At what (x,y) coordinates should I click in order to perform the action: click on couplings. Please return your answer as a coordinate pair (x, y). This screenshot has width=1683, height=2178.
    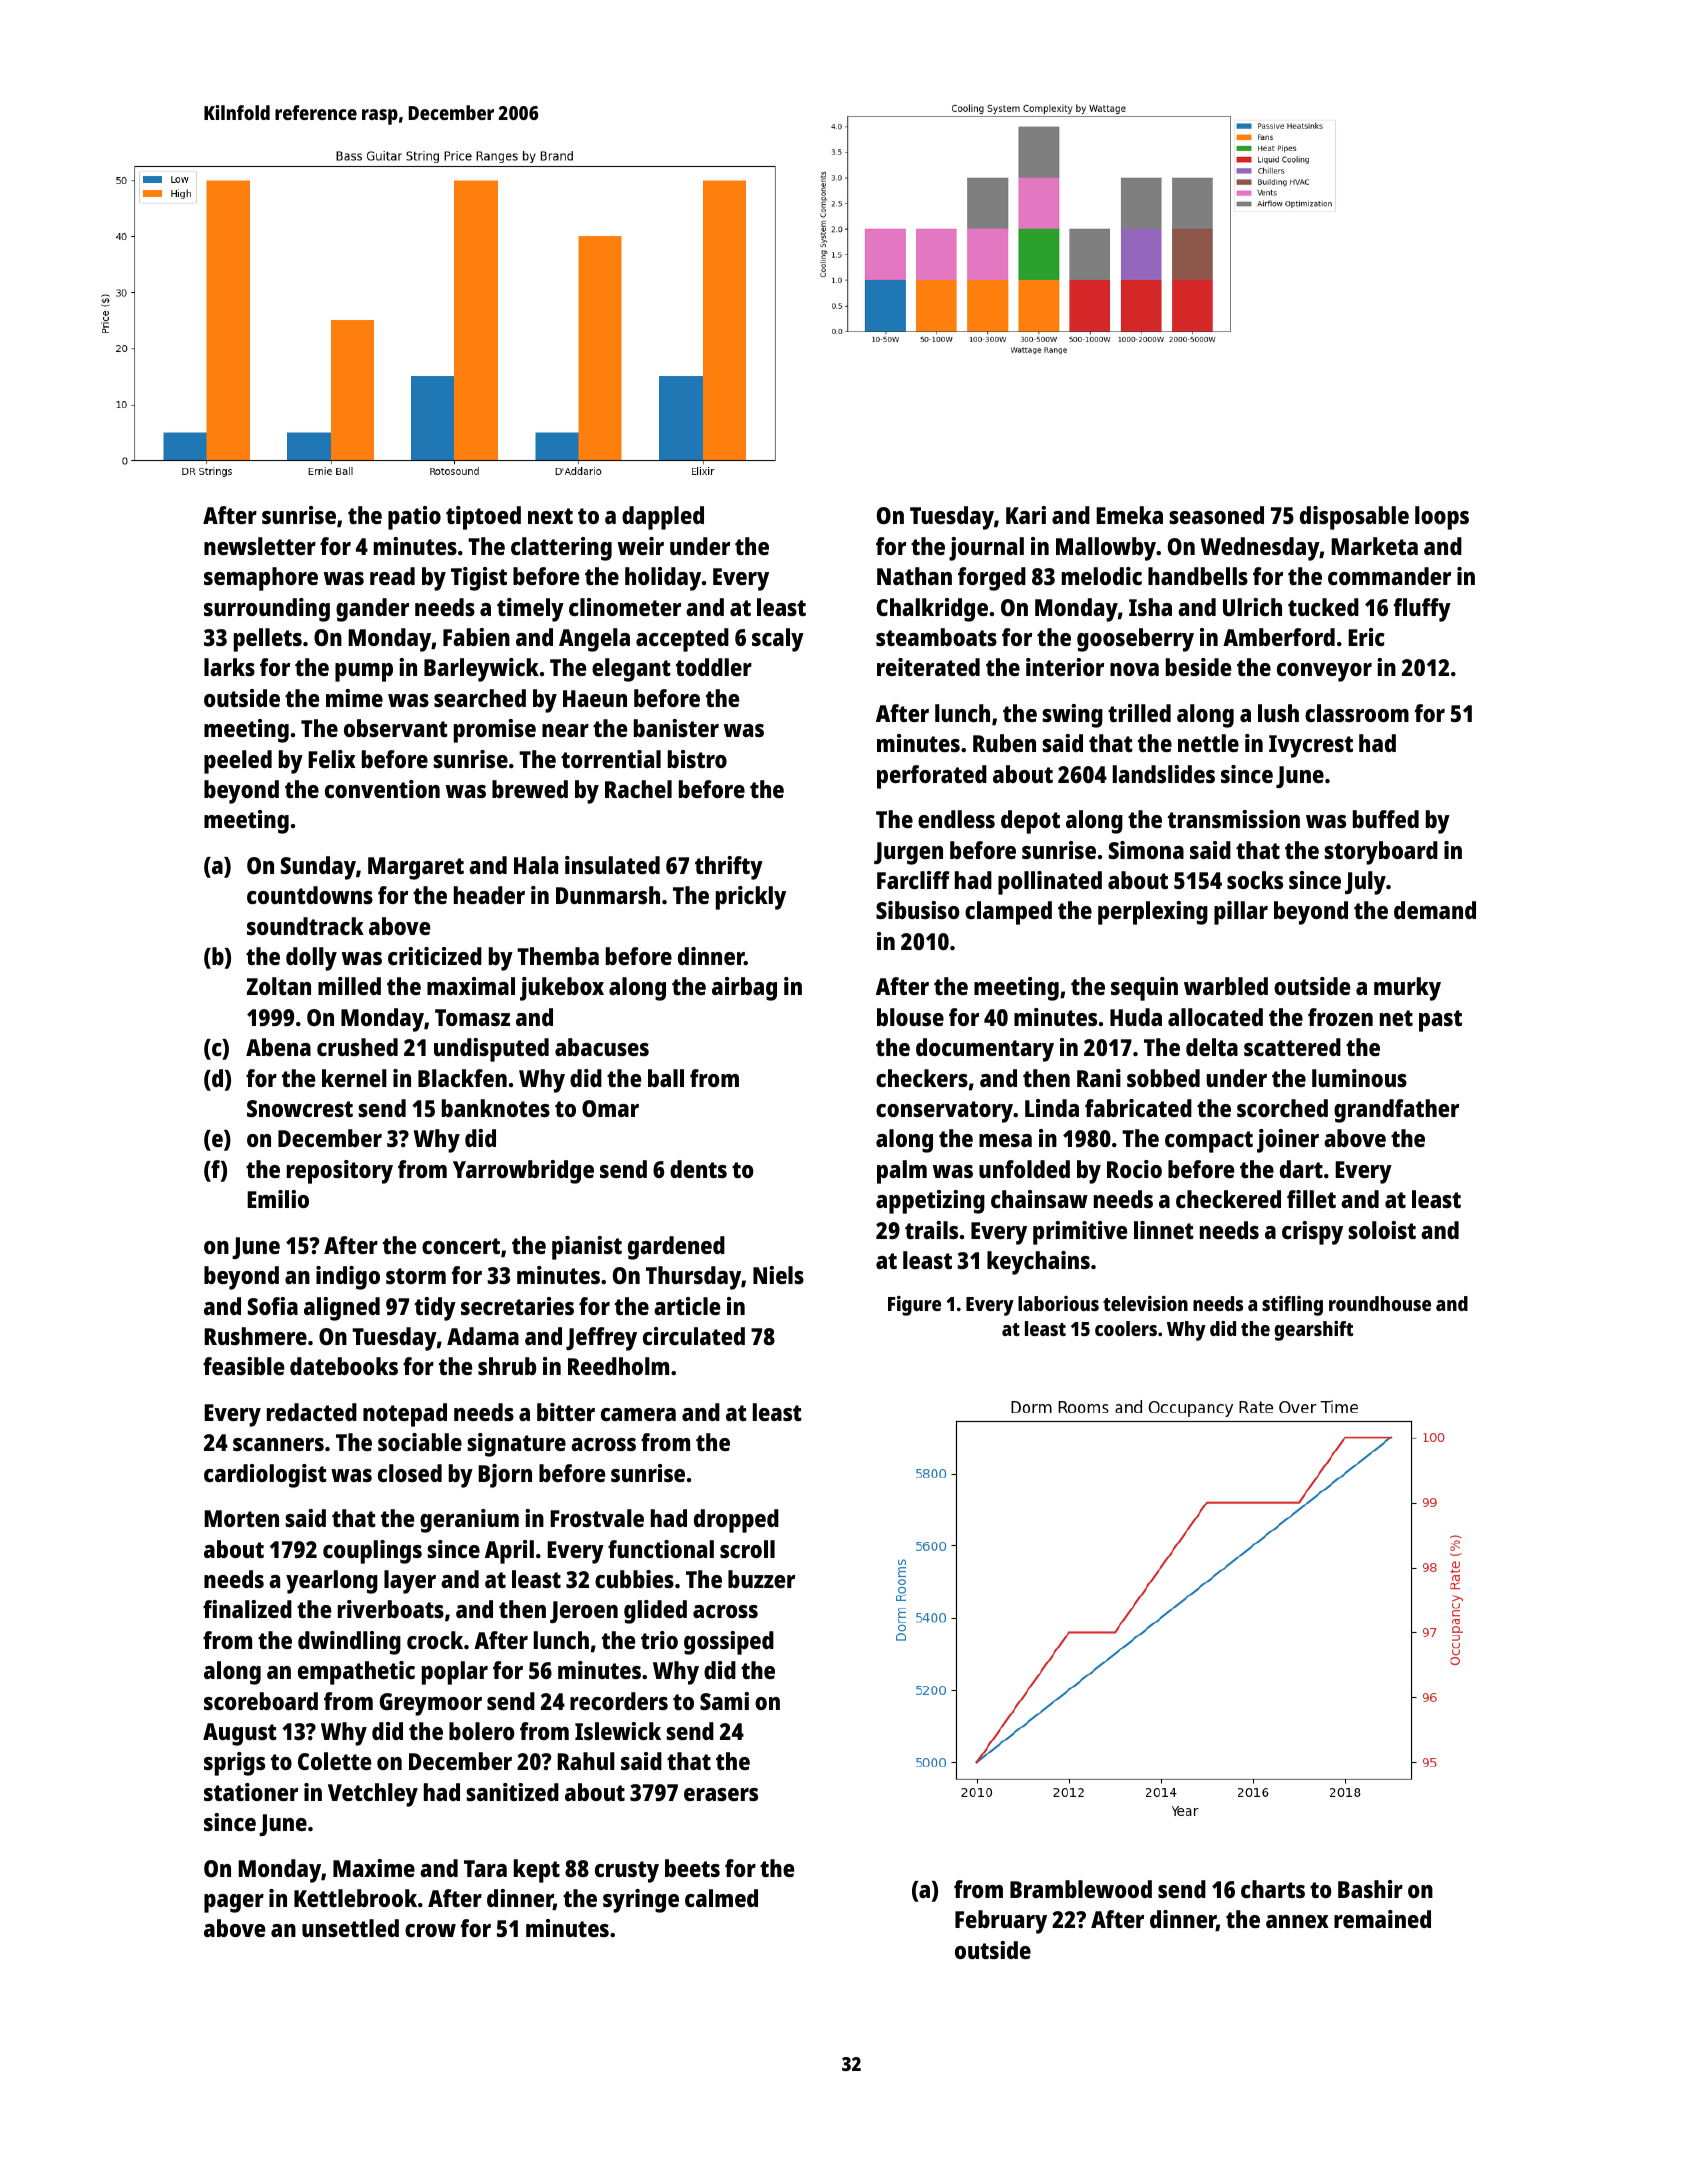
    Looking at the image, I should click on (372, 1552).
